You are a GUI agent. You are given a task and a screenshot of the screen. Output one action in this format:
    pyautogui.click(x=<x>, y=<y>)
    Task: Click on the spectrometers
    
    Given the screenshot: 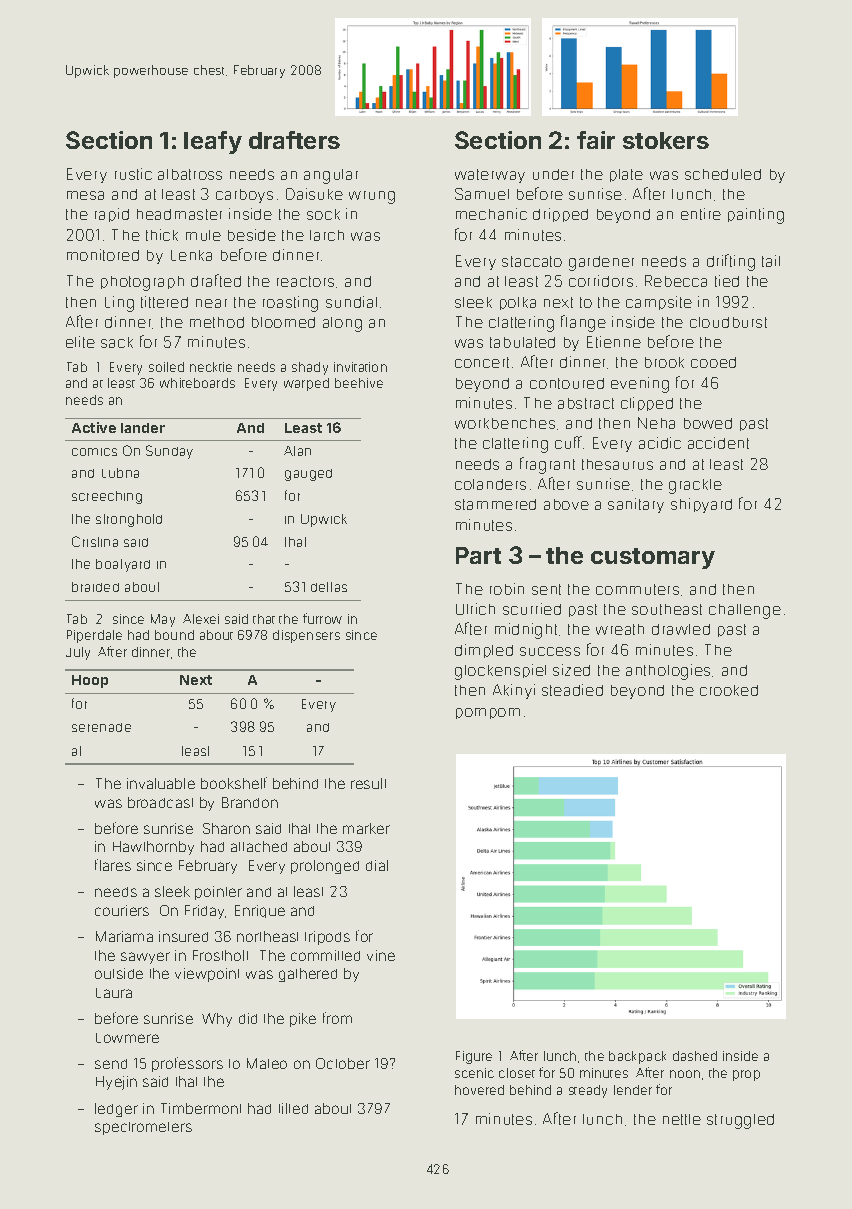 What is the action you would take?
    pyautogui.click(x=143, y=1128)
